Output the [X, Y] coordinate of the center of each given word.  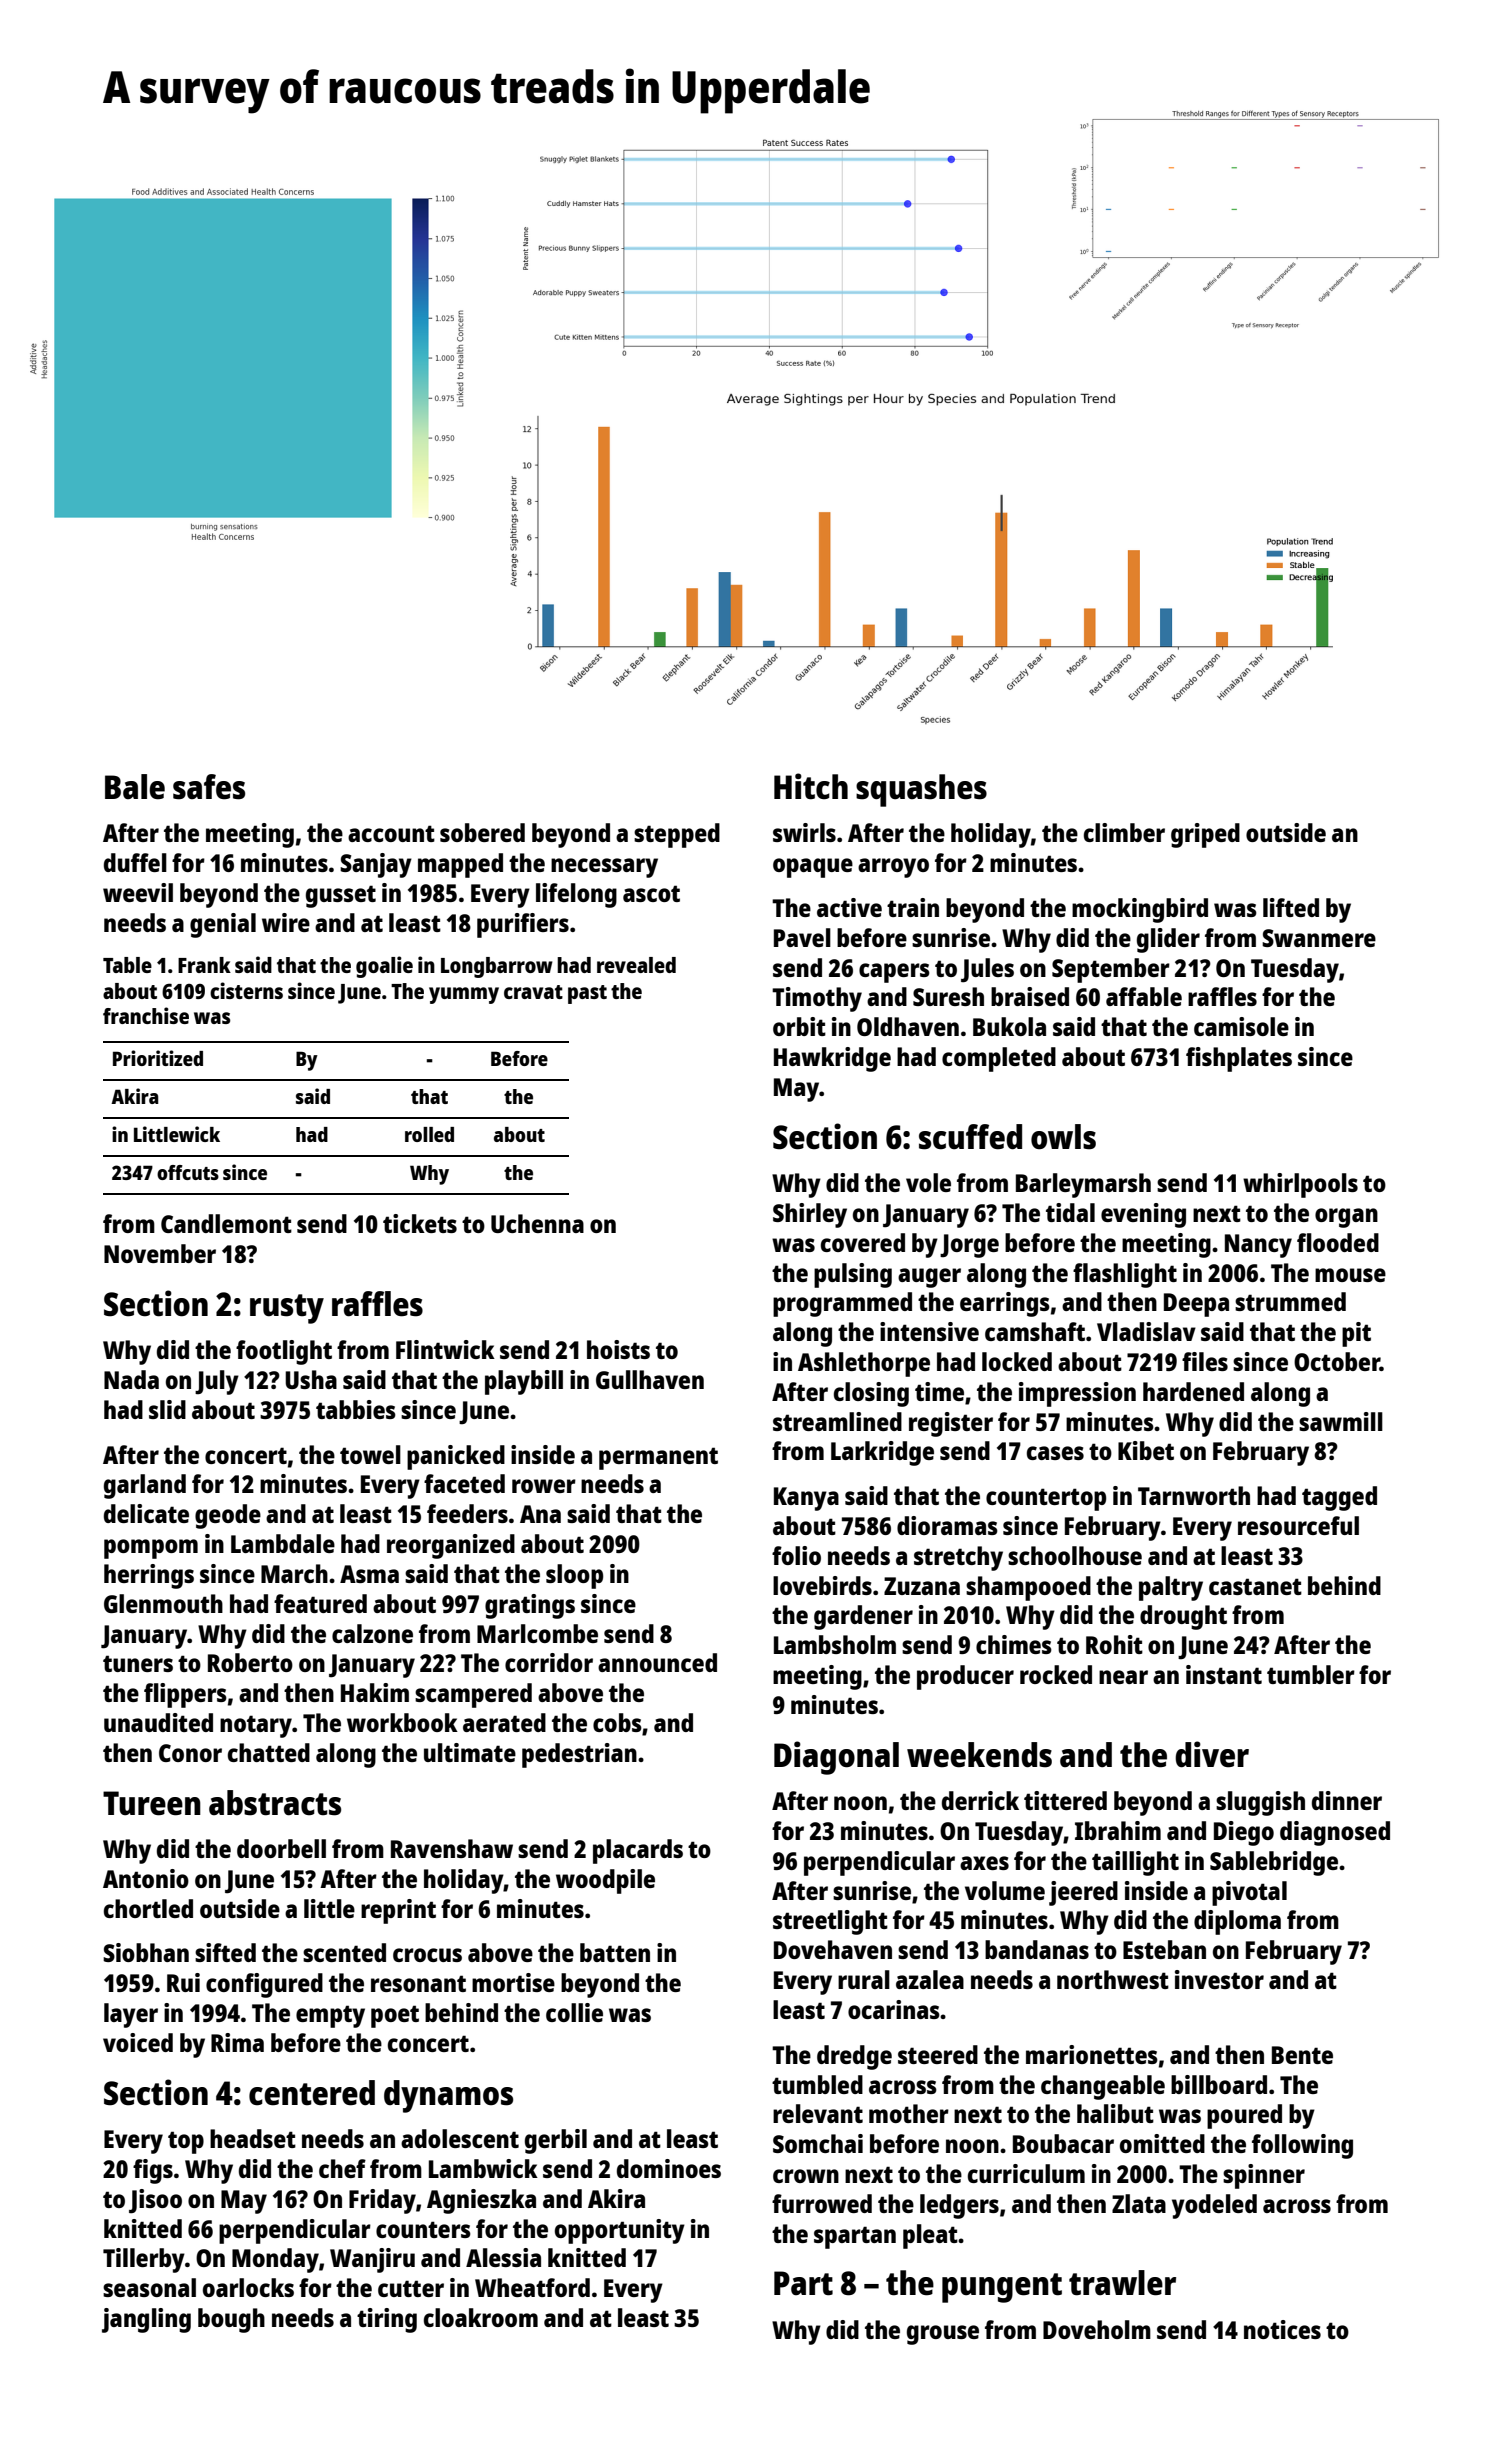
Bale [135, 787]
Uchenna [537, 1223]
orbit [799, 1026]
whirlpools [1300, 1185]
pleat [930, 2236]
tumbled [817, 2084]
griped [1205, 835]
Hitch [811, 786]
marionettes [1092, 2054]
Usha [311, 1379]
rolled [429, 1134]
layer [131, 2015]
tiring [387, 2320]
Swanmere [1319, 938]
